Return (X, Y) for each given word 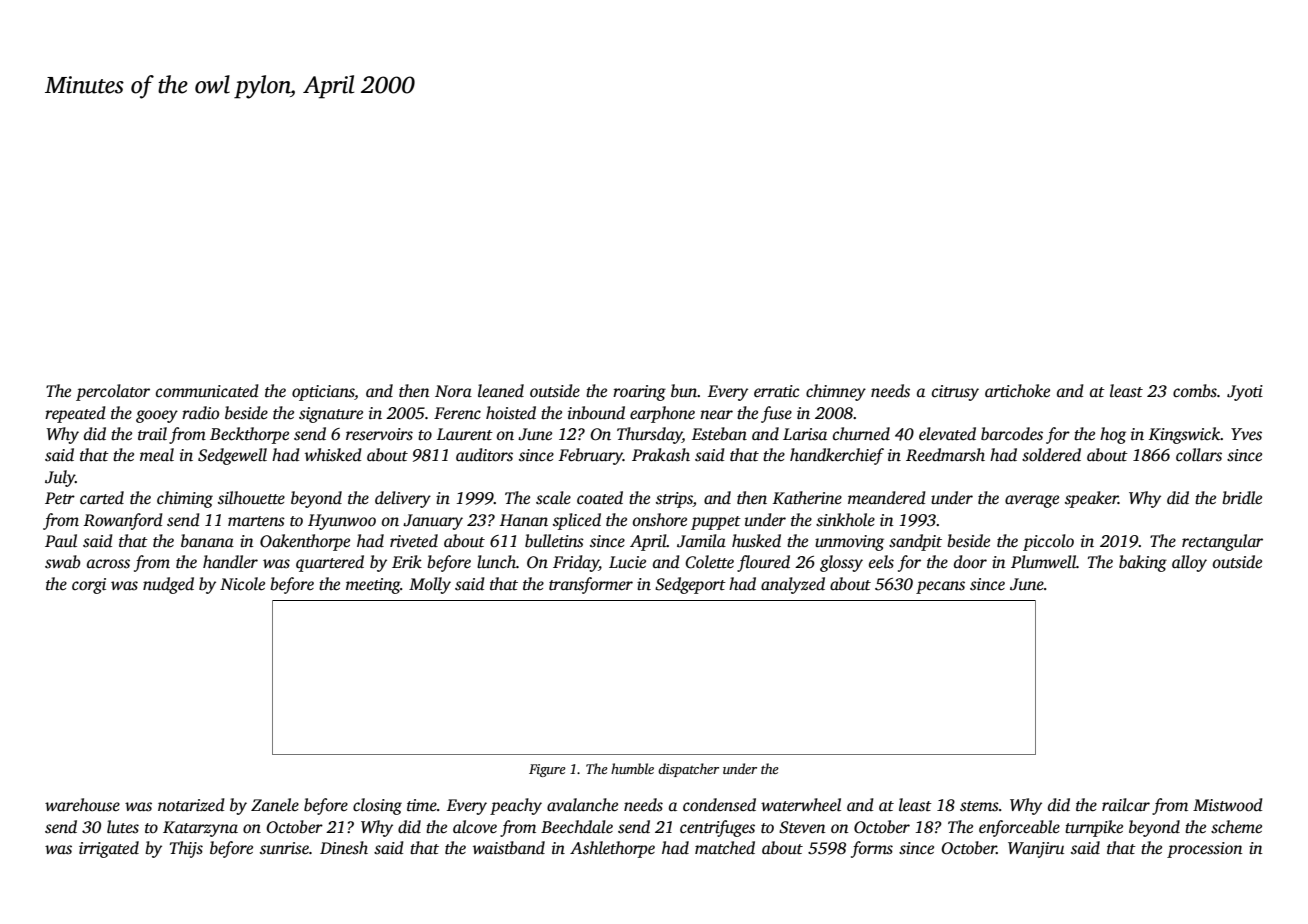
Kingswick (1184, 435)
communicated (207, 391)
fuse (776, 414)
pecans (940, 587)
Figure (547, 770)
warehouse (82, 805)
